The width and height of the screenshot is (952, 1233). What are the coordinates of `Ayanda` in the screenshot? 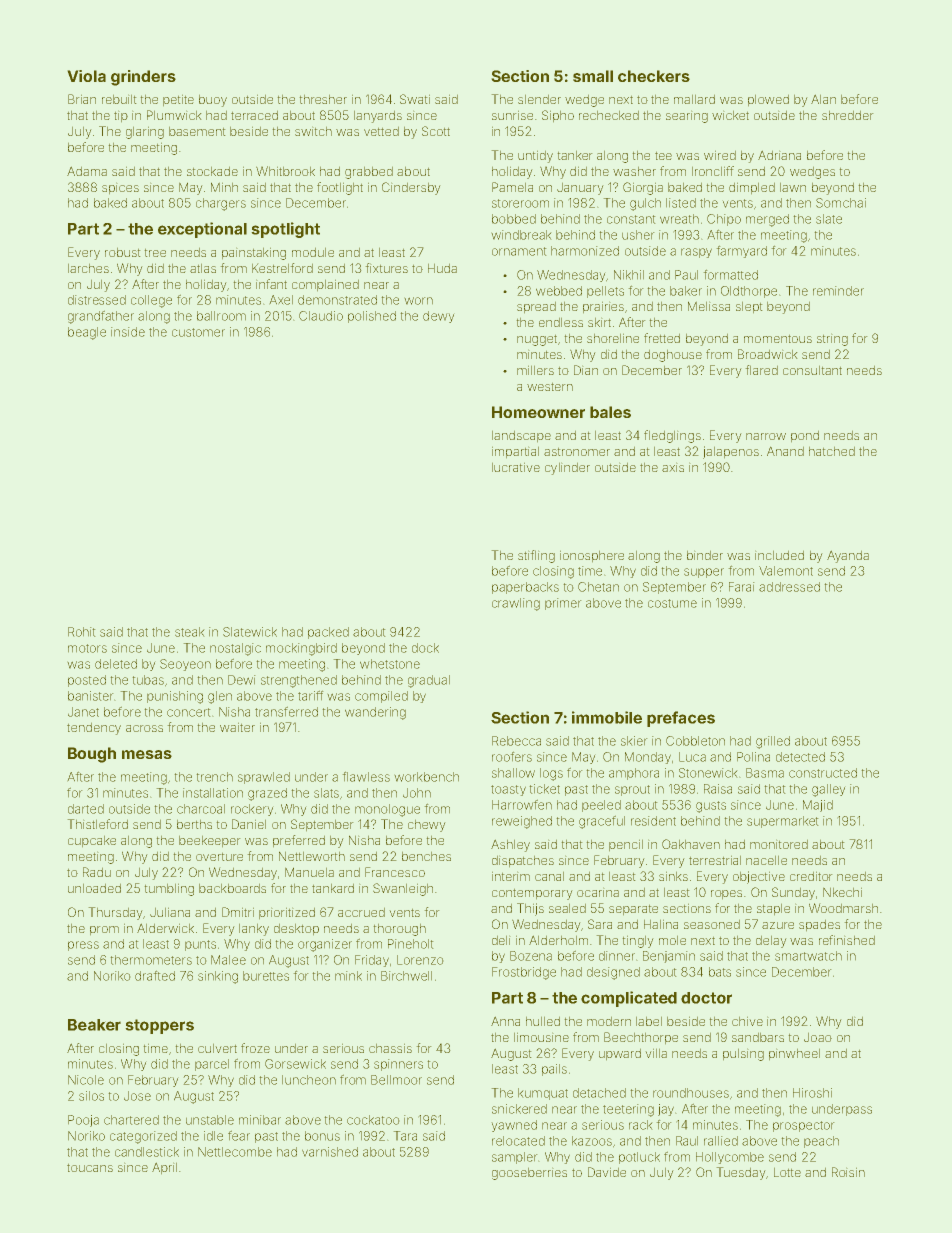 It's located at (848, 557).
